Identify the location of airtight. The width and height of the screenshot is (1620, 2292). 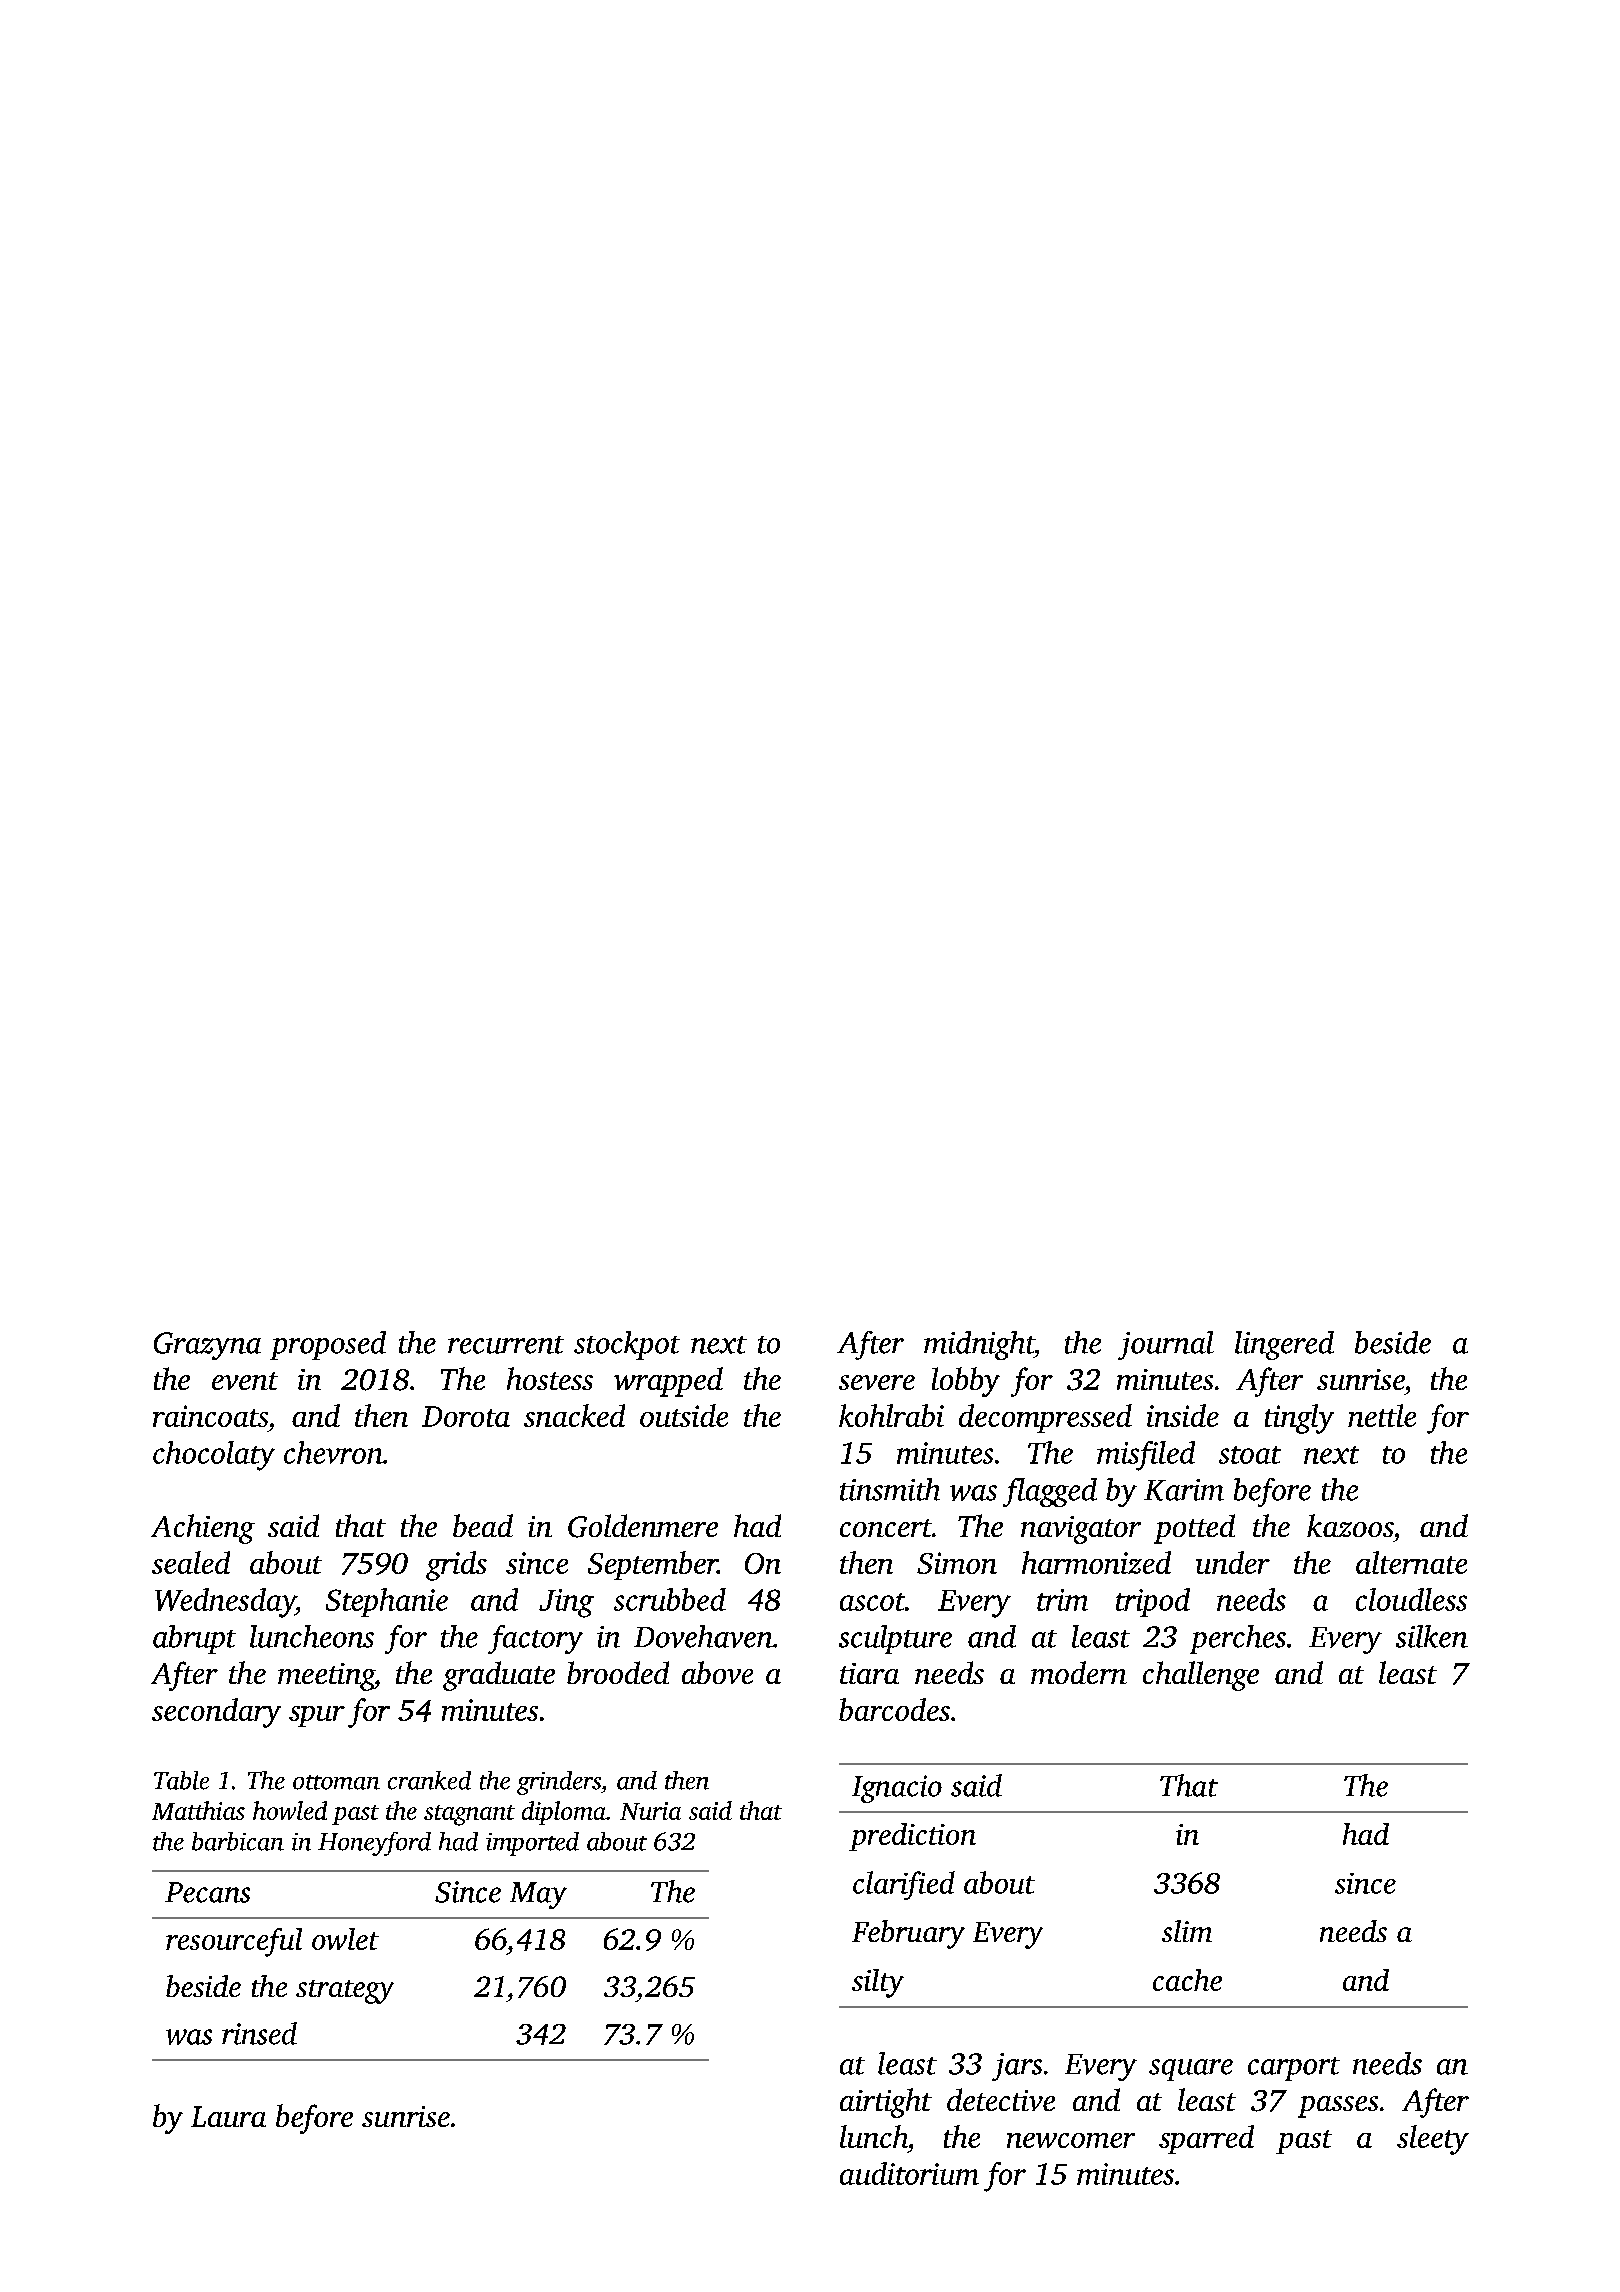
(886, 2103).
